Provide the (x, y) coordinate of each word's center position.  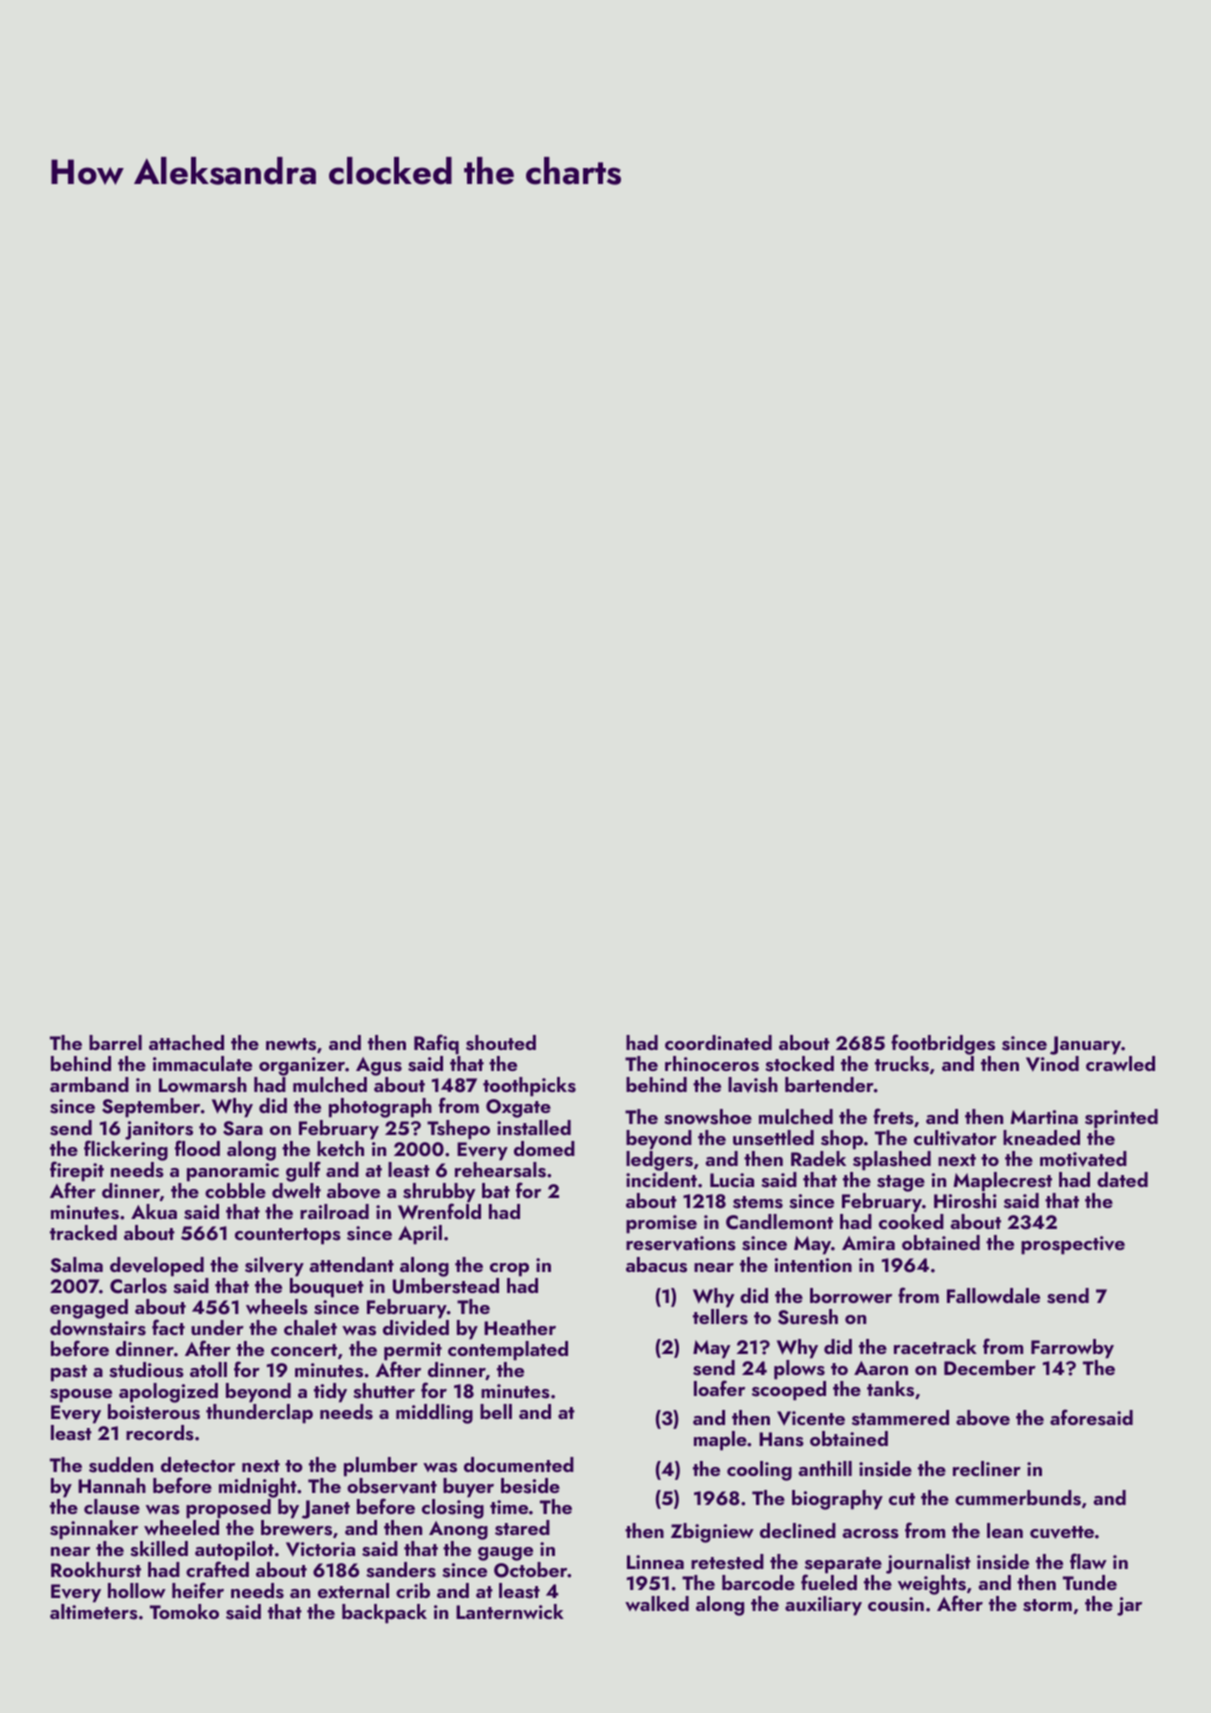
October (531, 1570)
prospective (1073, 1245)
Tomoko (184, 1611)
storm (1047, 1605)
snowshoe (708, 1117)
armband (89, 1084)
